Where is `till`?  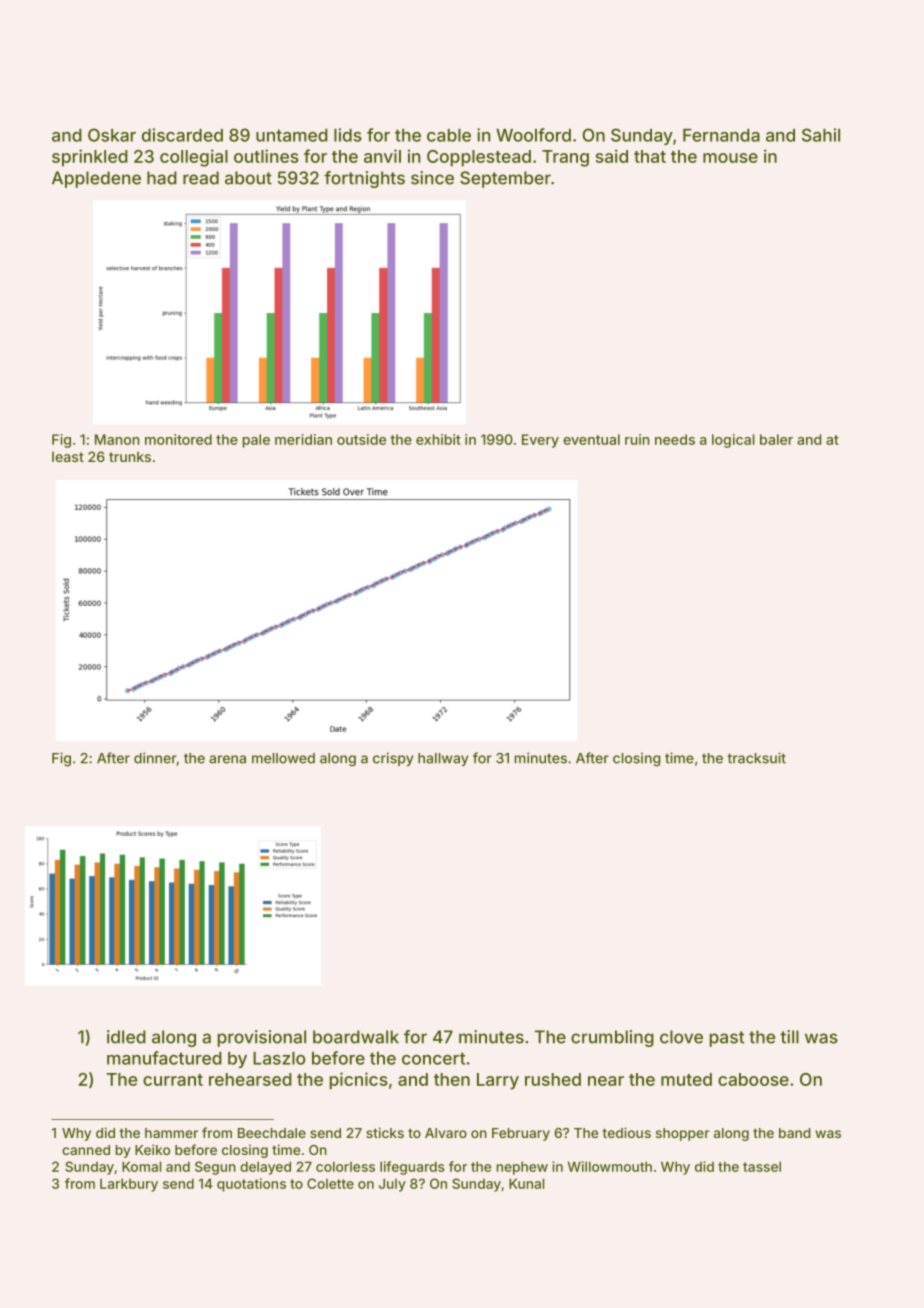 till is located at coordinates (789, 1037).
